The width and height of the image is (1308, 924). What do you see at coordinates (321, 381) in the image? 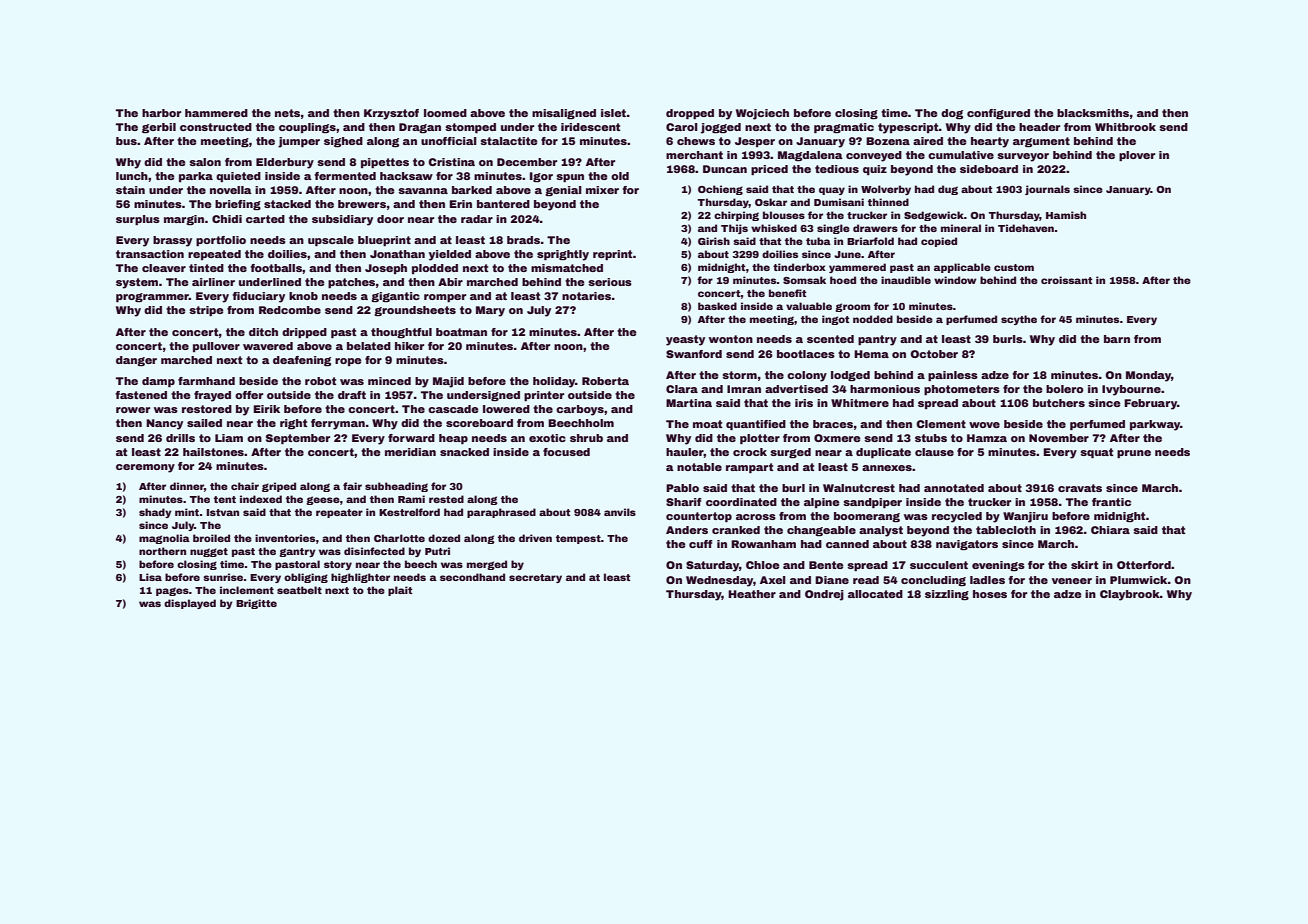
I see `robot` at bounding box center [321, 381].
